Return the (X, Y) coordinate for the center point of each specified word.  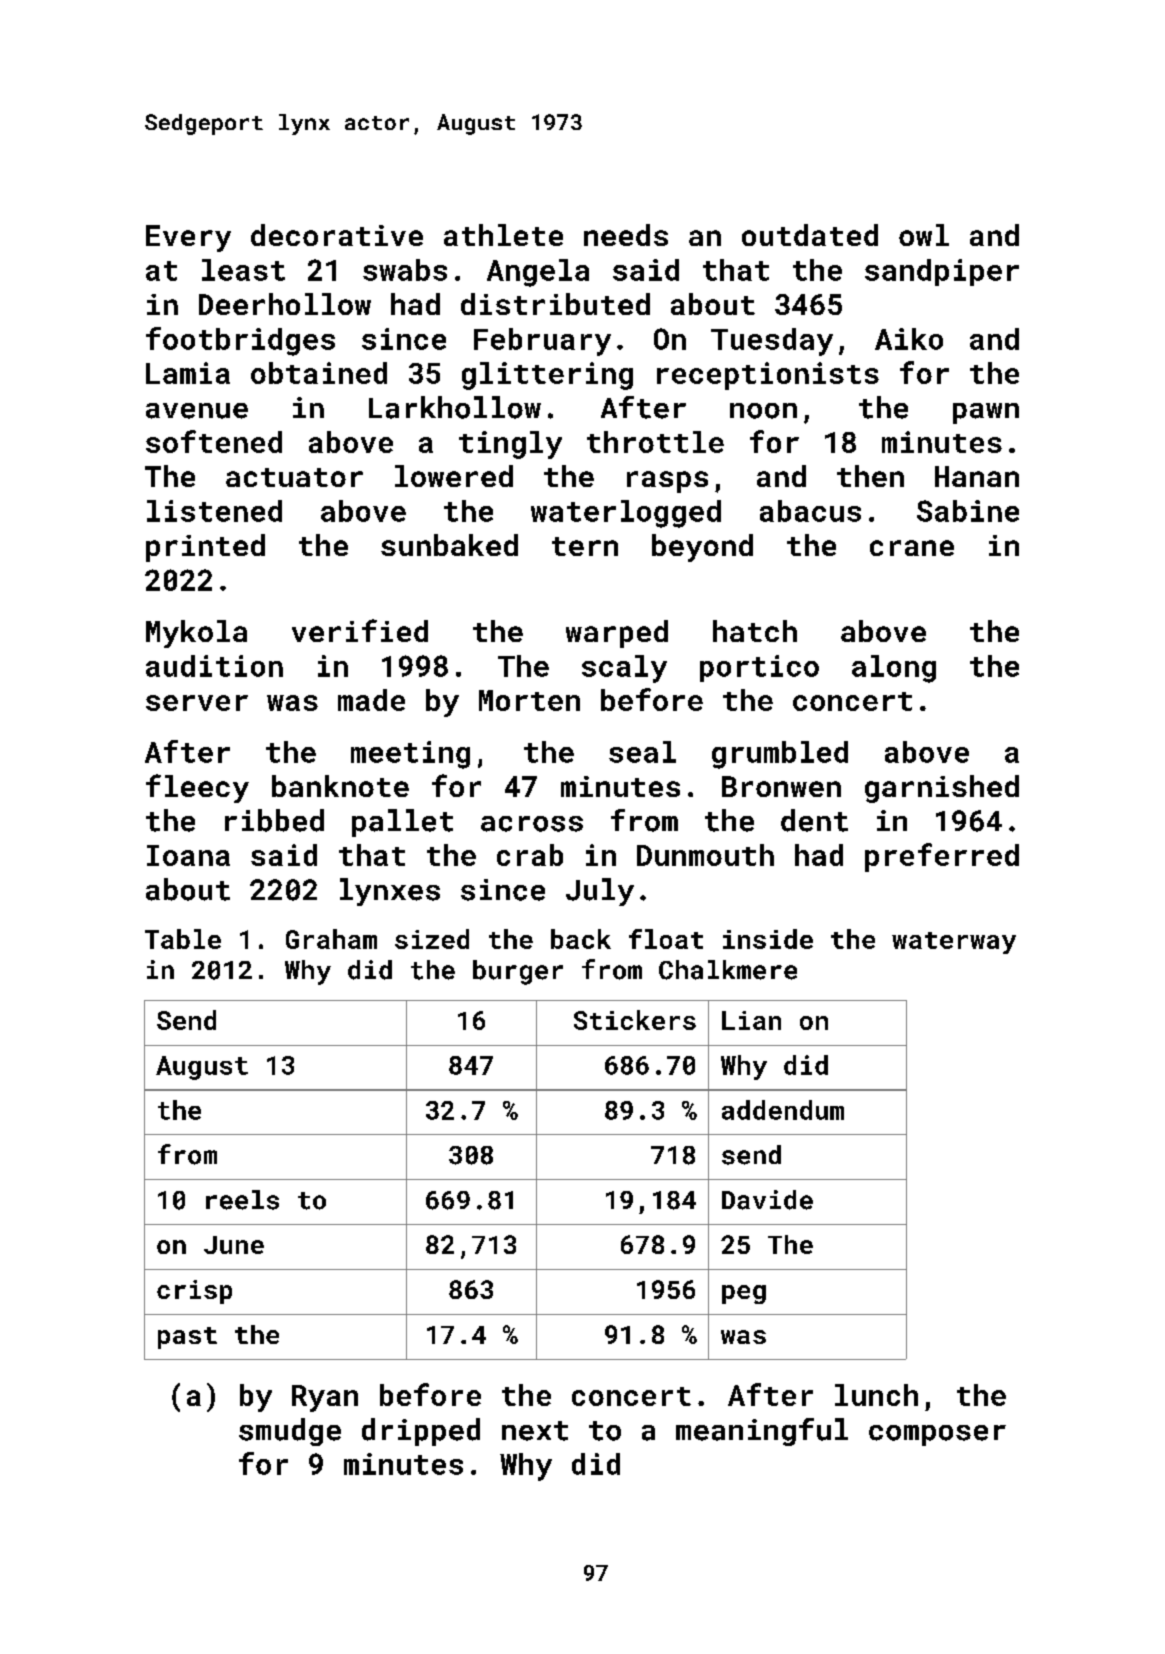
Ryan (325, 1398)
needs (626, 235)
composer (937, 1435)
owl (924, 235)
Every (188, 238)
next (535, 1431)
